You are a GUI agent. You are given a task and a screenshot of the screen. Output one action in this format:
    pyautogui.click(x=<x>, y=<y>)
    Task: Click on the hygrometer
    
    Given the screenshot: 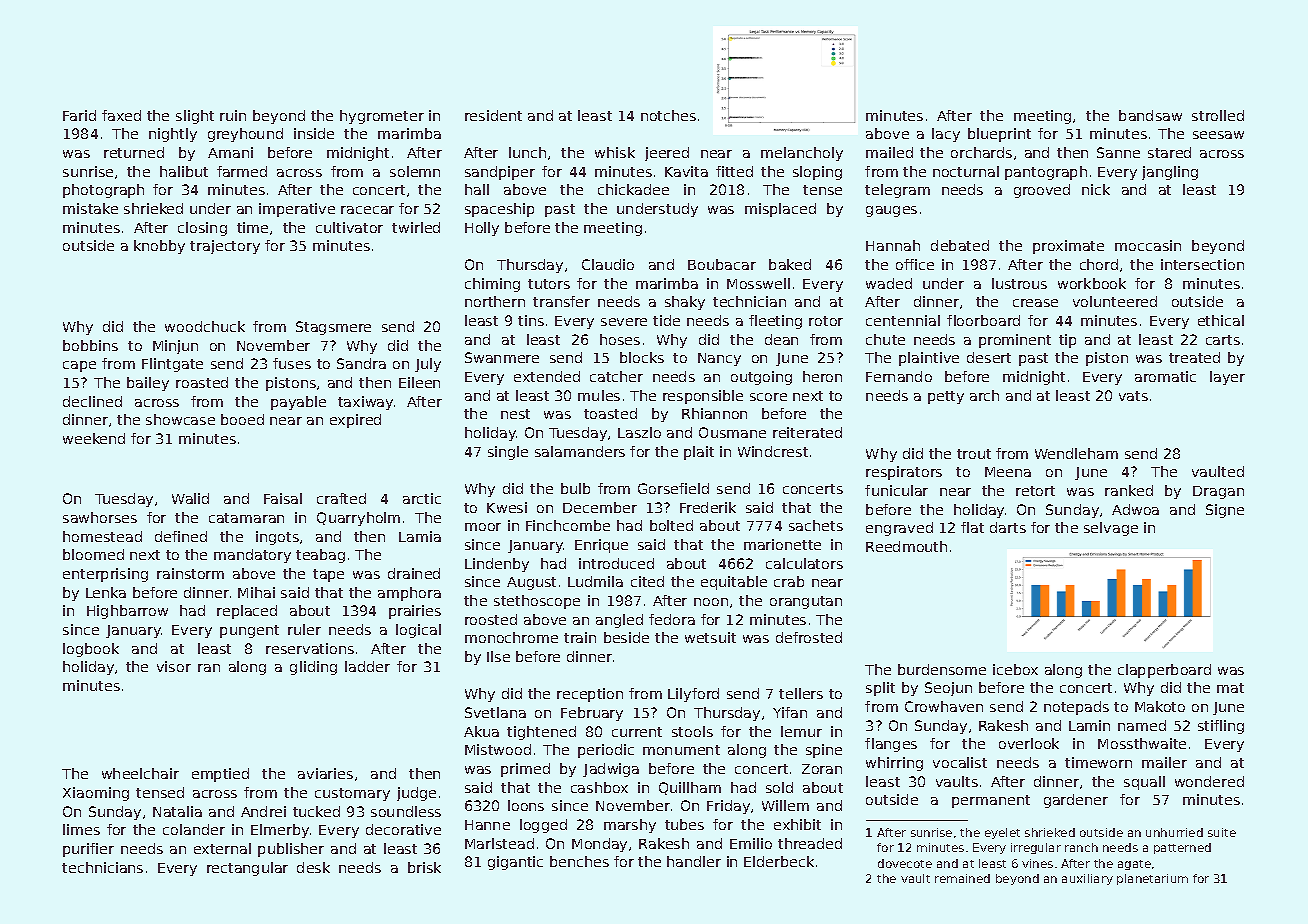 What is the action you would take?
    pyautogui.click(x=382, y=117)
